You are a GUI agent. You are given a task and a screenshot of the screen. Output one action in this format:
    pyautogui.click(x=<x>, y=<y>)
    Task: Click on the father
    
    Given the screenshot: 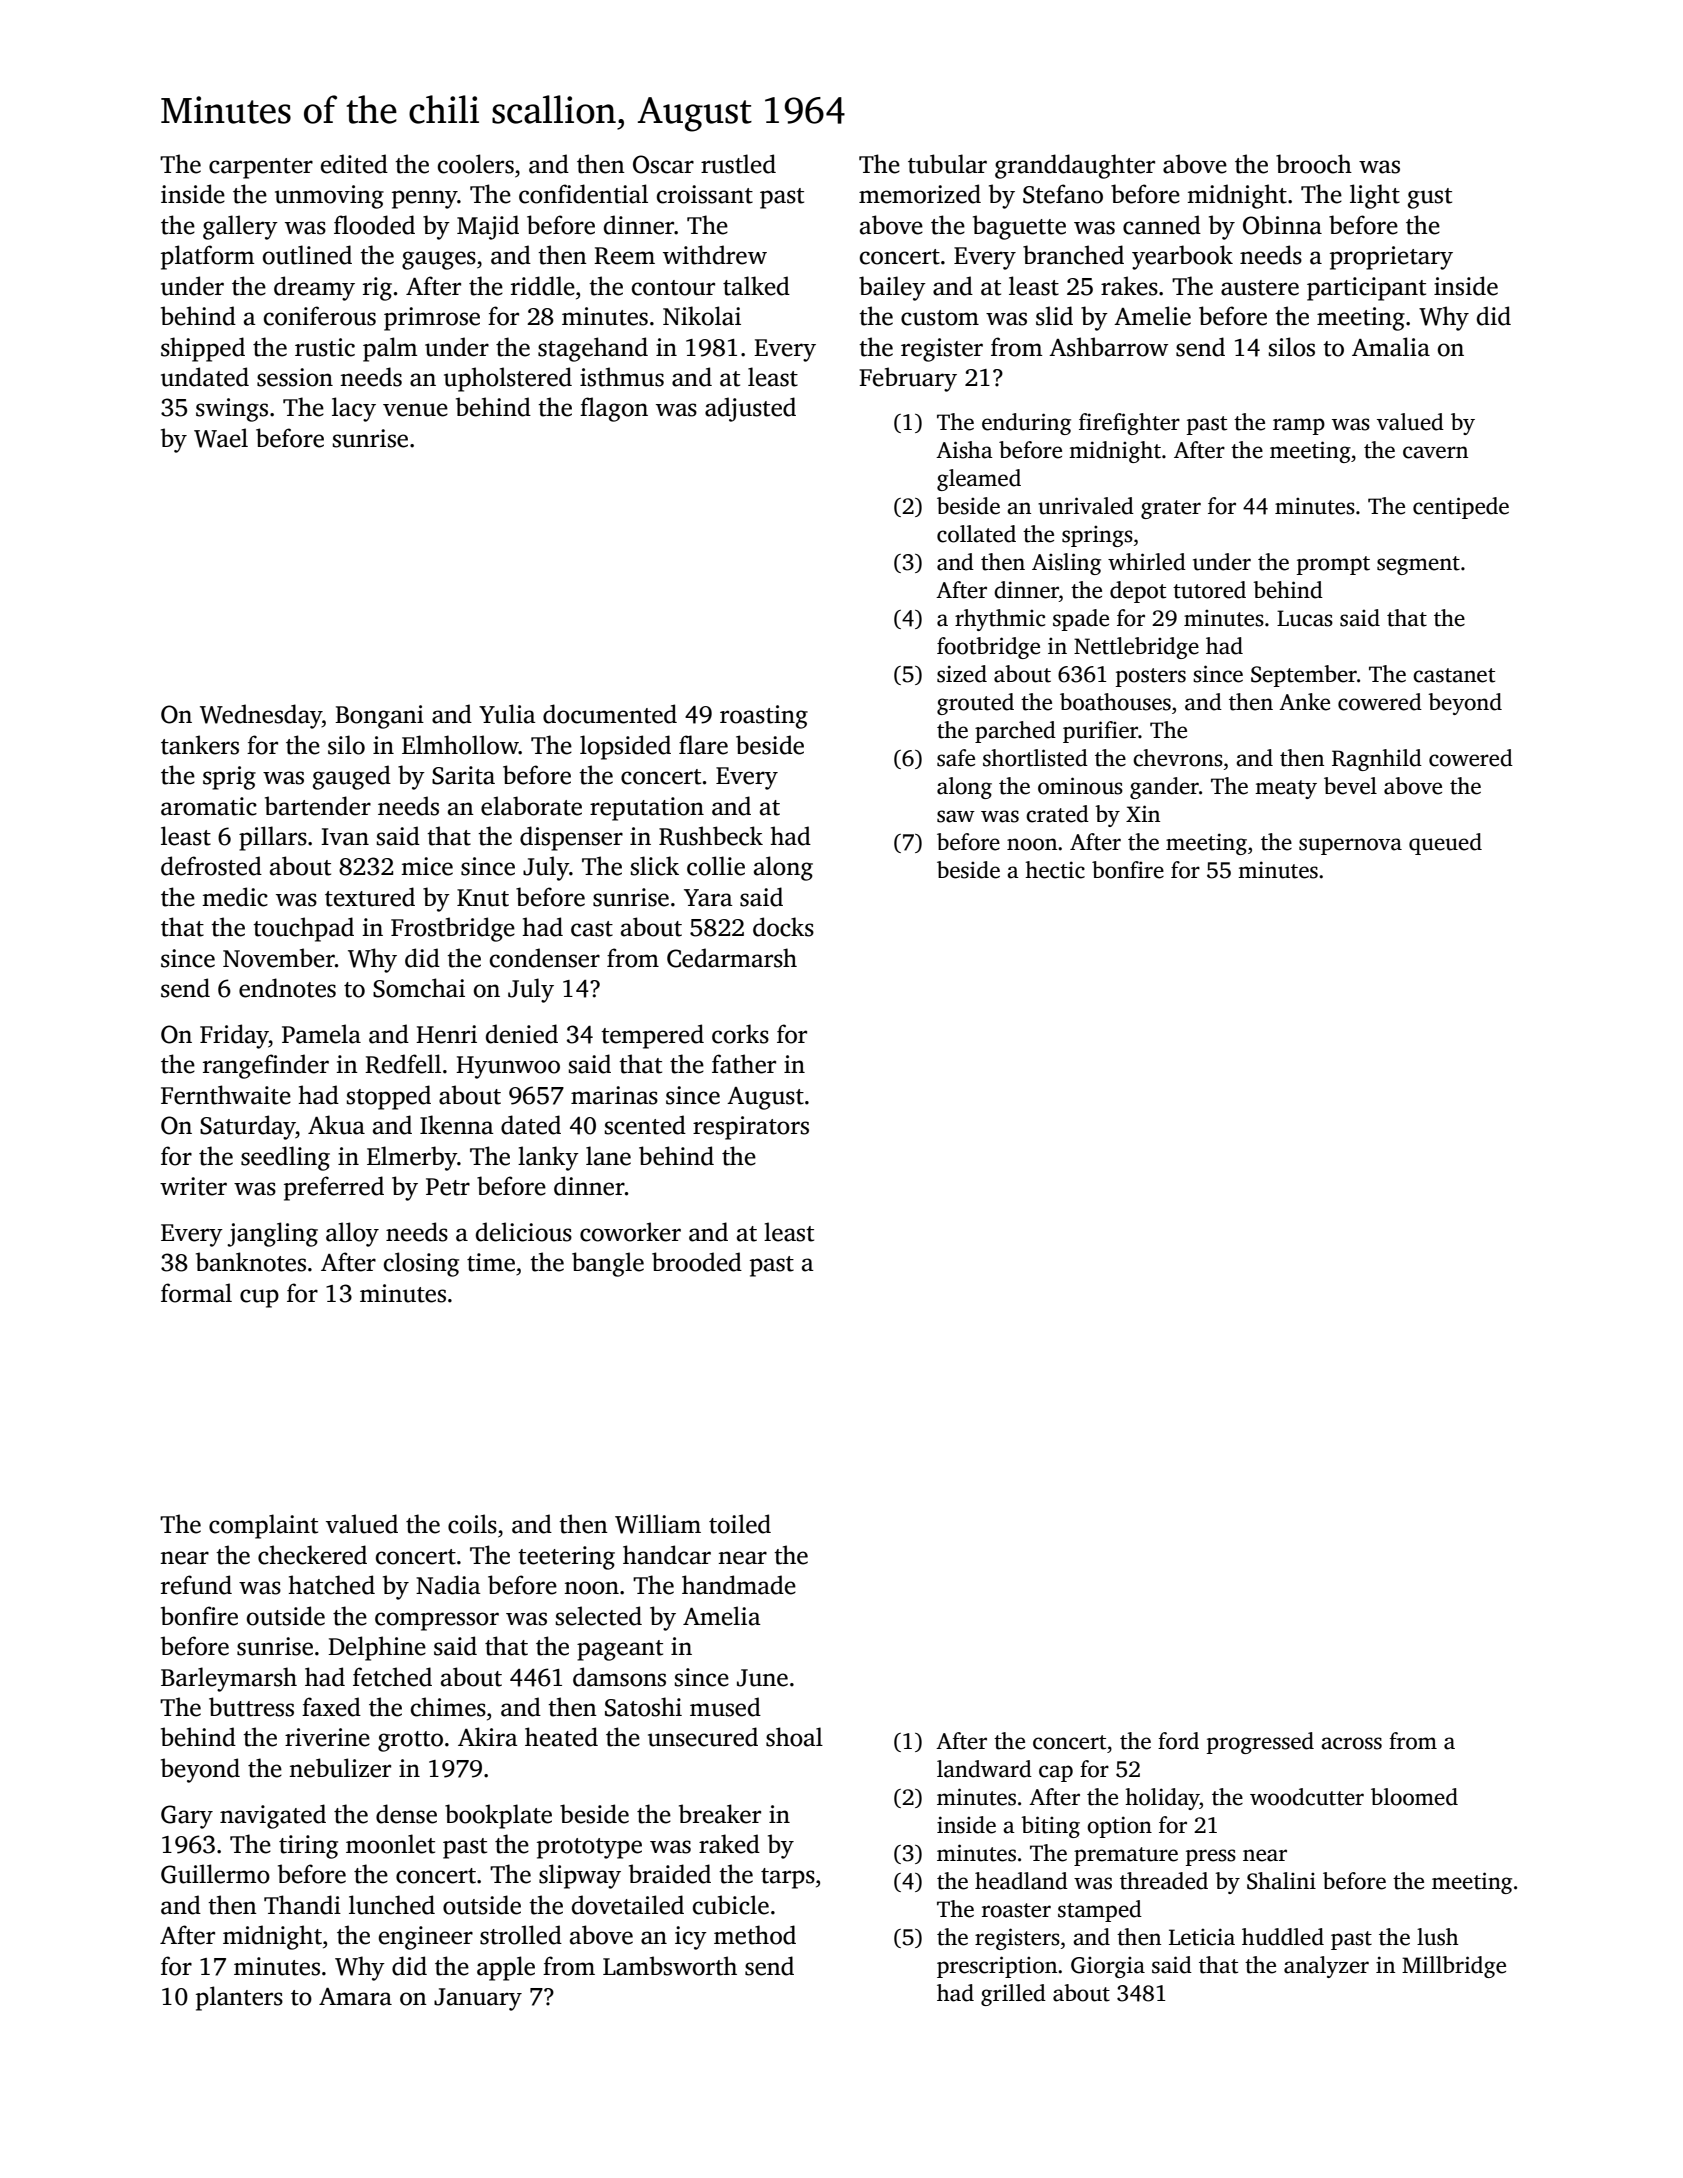 What is the action you would take?
    pyautogui.click(x=744, y=1064)
